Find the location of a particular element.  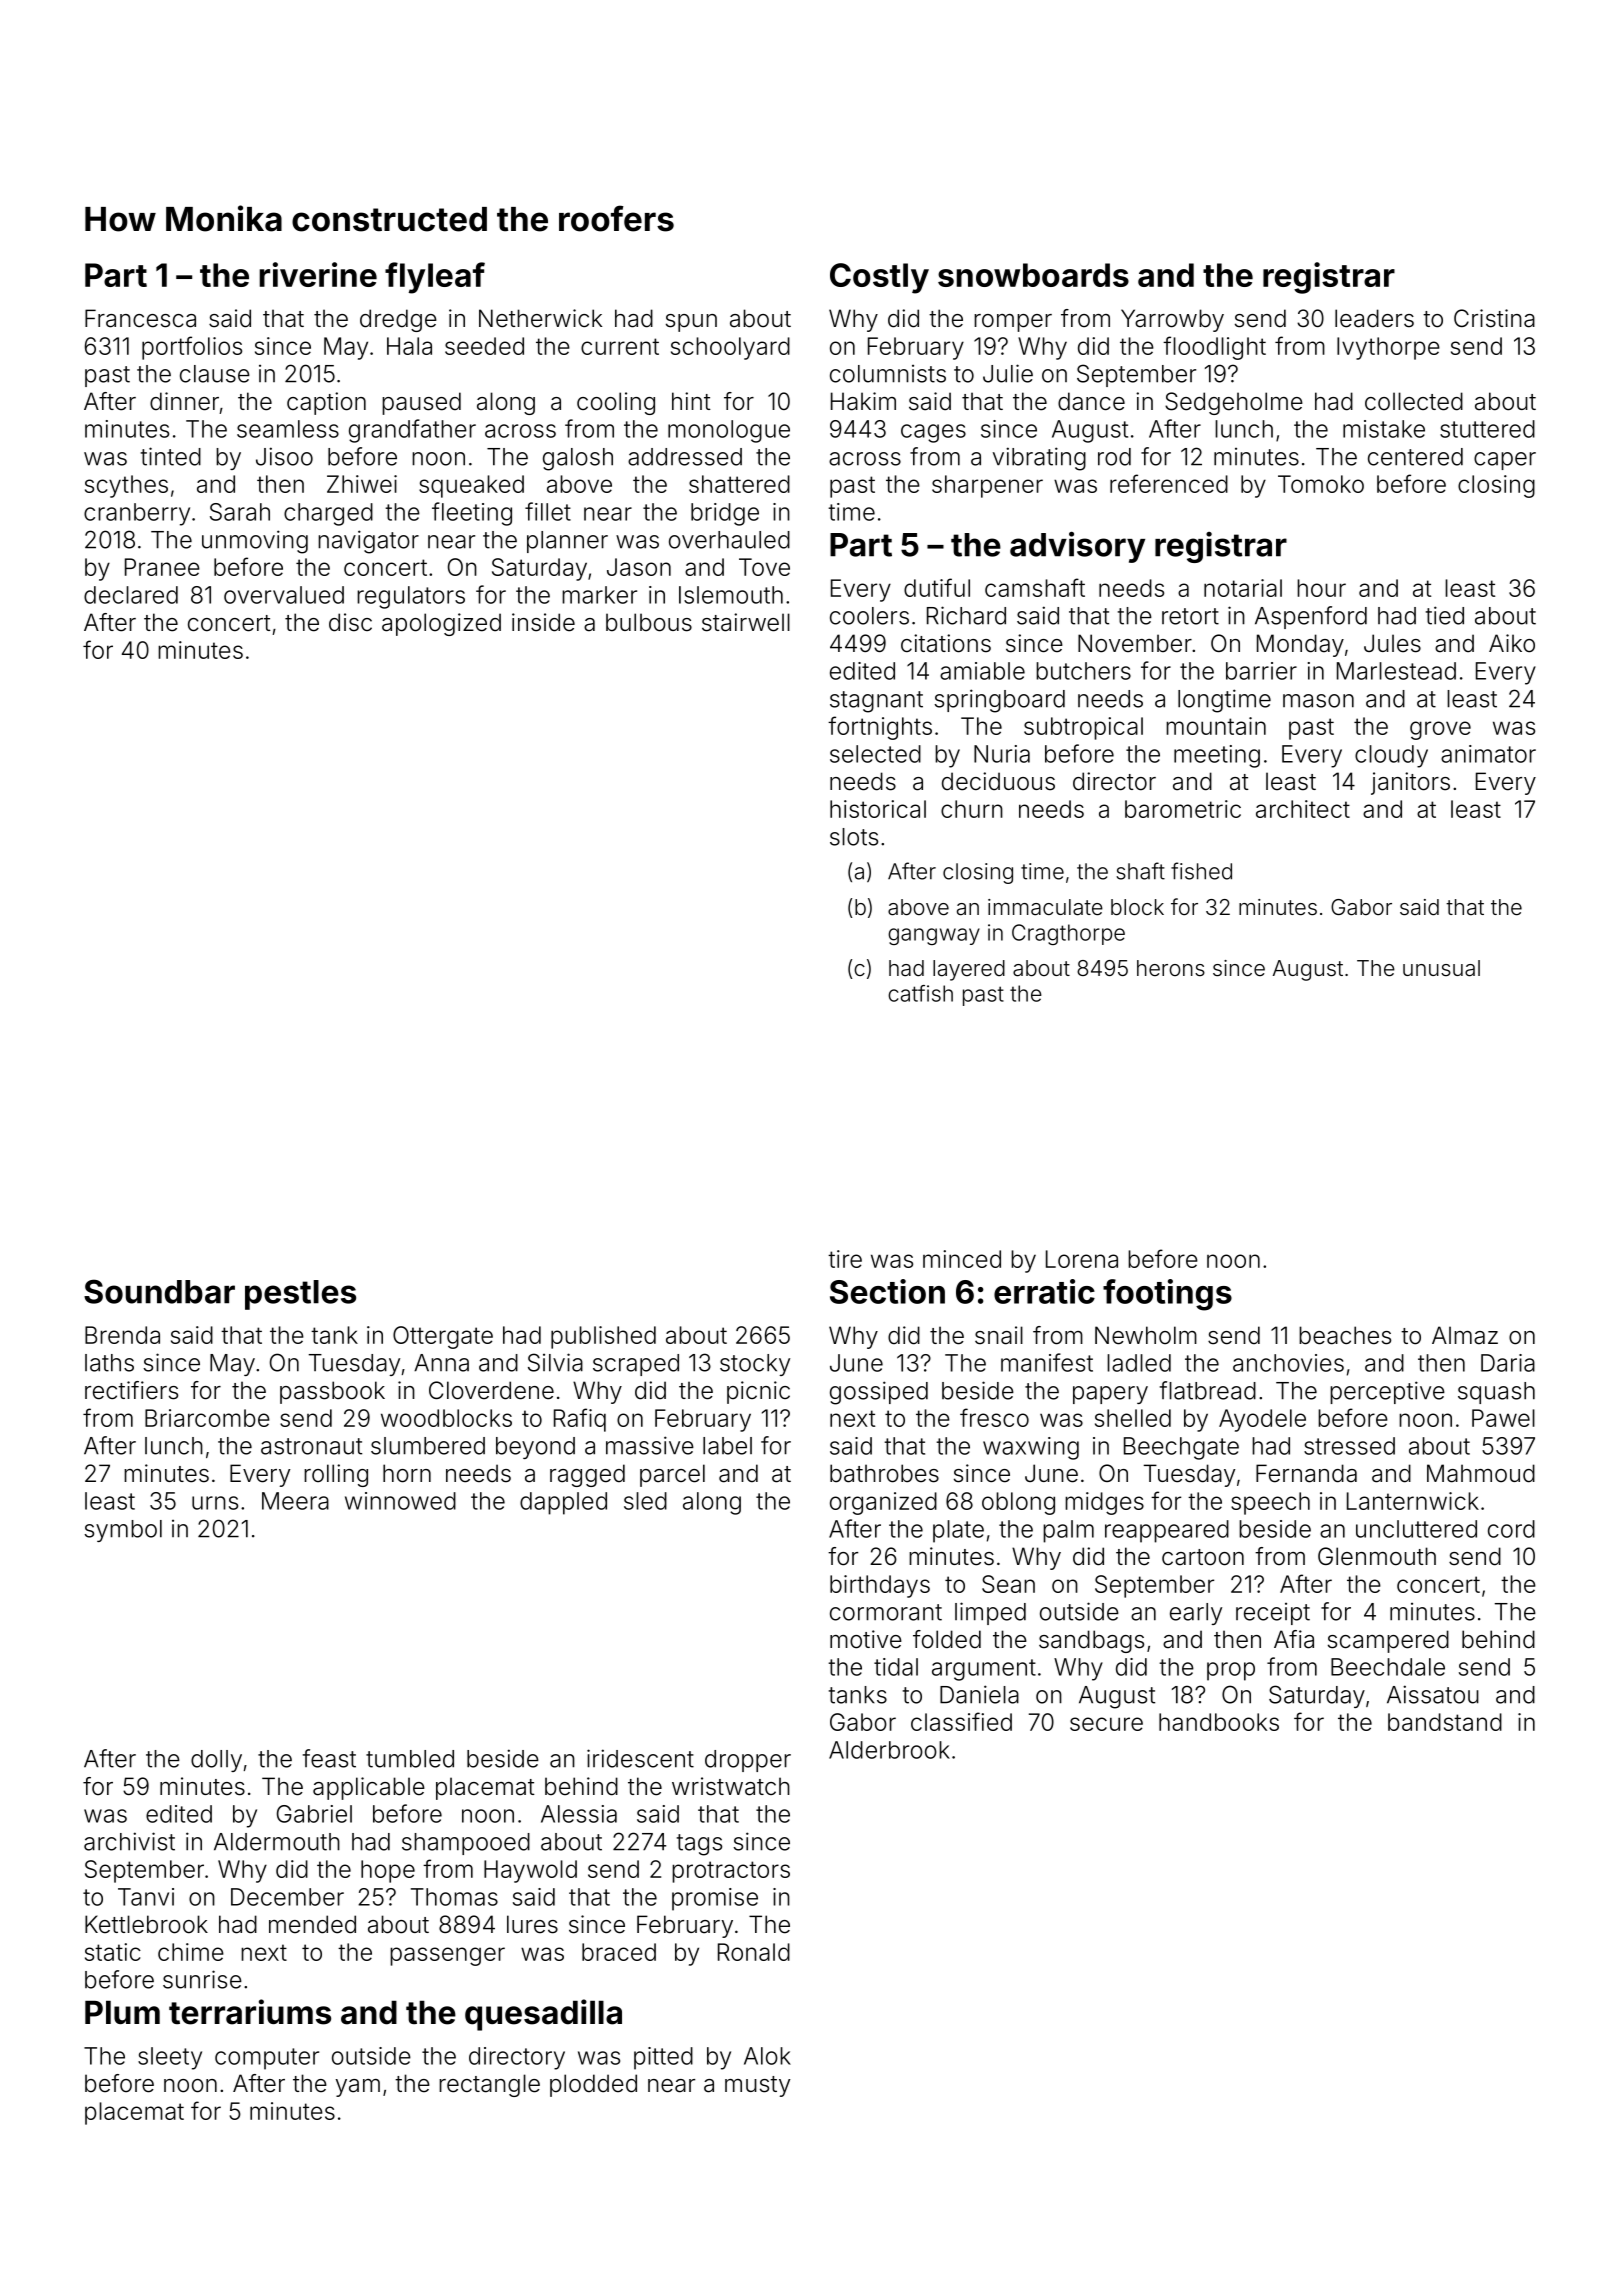

hope is located at coordinates (388, 1871).
